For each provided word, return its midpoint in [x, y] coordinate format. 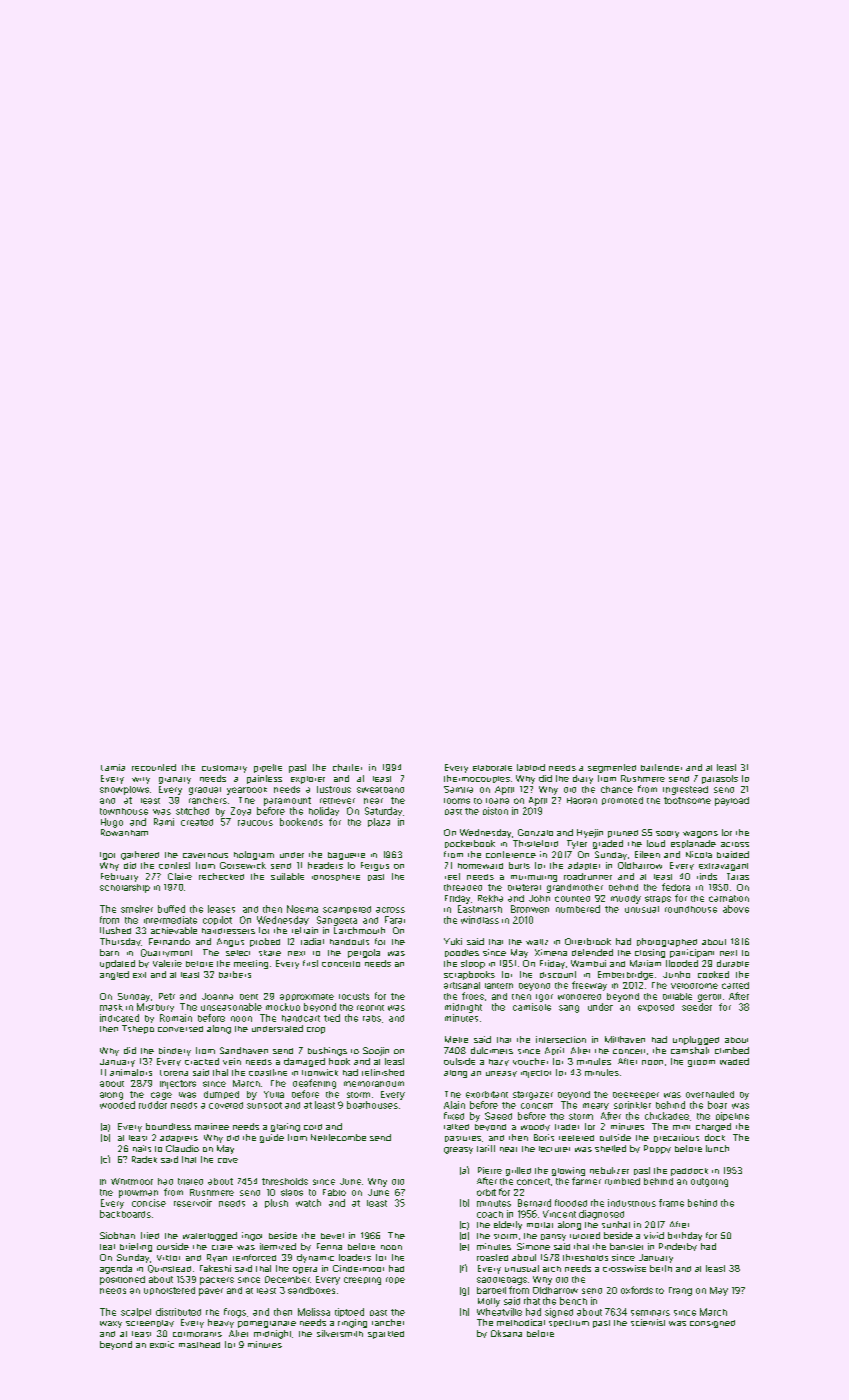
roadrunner [588, 876]
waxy [111, 1324]
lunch [717, 1148]
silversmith [340, 1333]
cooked [713, 974]
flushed [115, 930]
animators [131, 1072]
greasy [458, 1150]
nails [142, 1148]
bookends [301, 822]
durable [733, 963]
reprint [370, 1008]
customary [224, 769]
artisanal [462, 985]
